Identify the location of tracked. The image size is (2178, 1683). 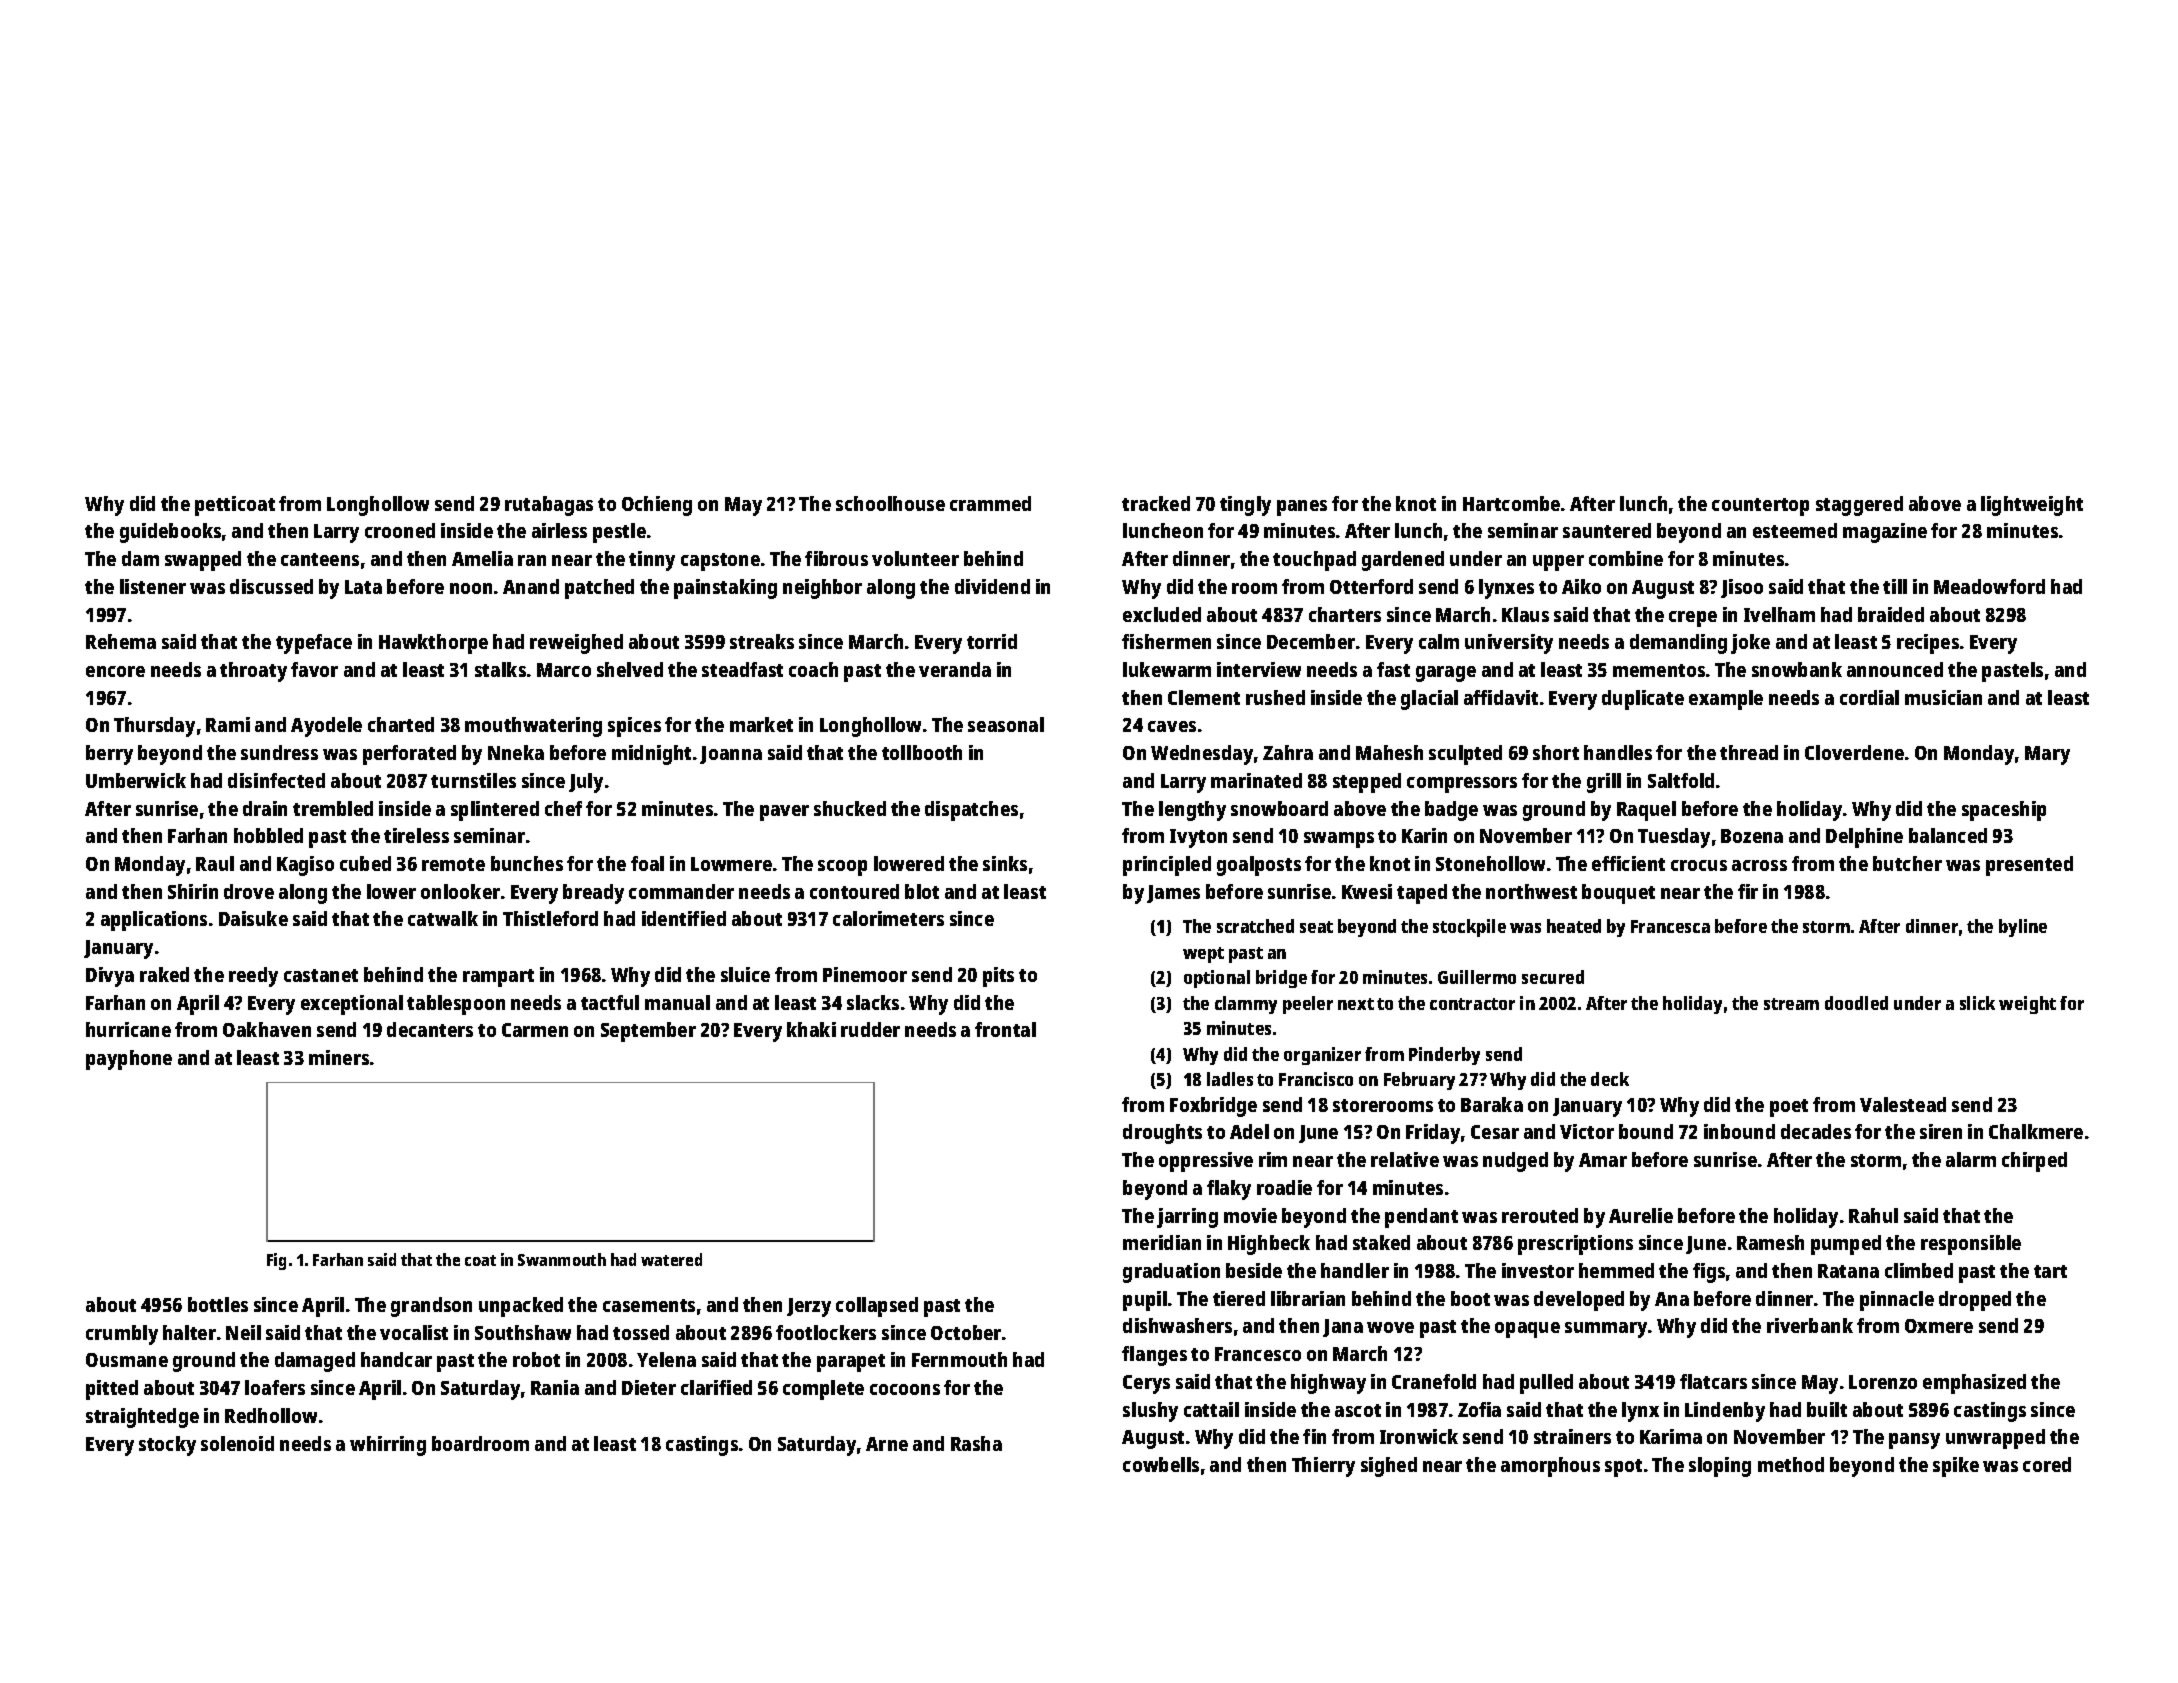
(1156, 503).
